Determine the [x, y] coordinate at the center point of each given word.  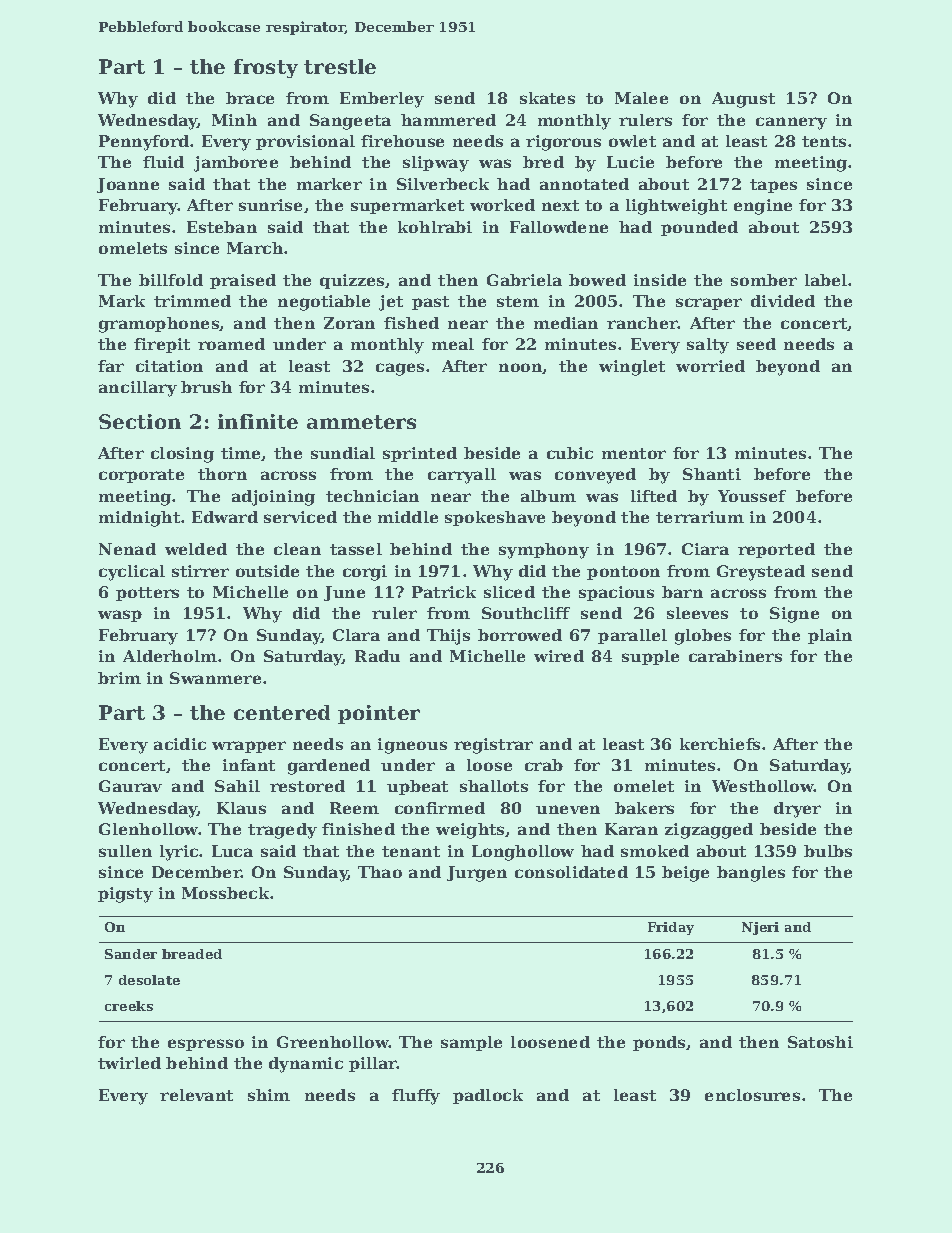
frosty [266, 68]
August [743, 100]
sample [471, 1043]
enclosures [752, 1095]
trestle [340, 66]
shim [269, 1095]
